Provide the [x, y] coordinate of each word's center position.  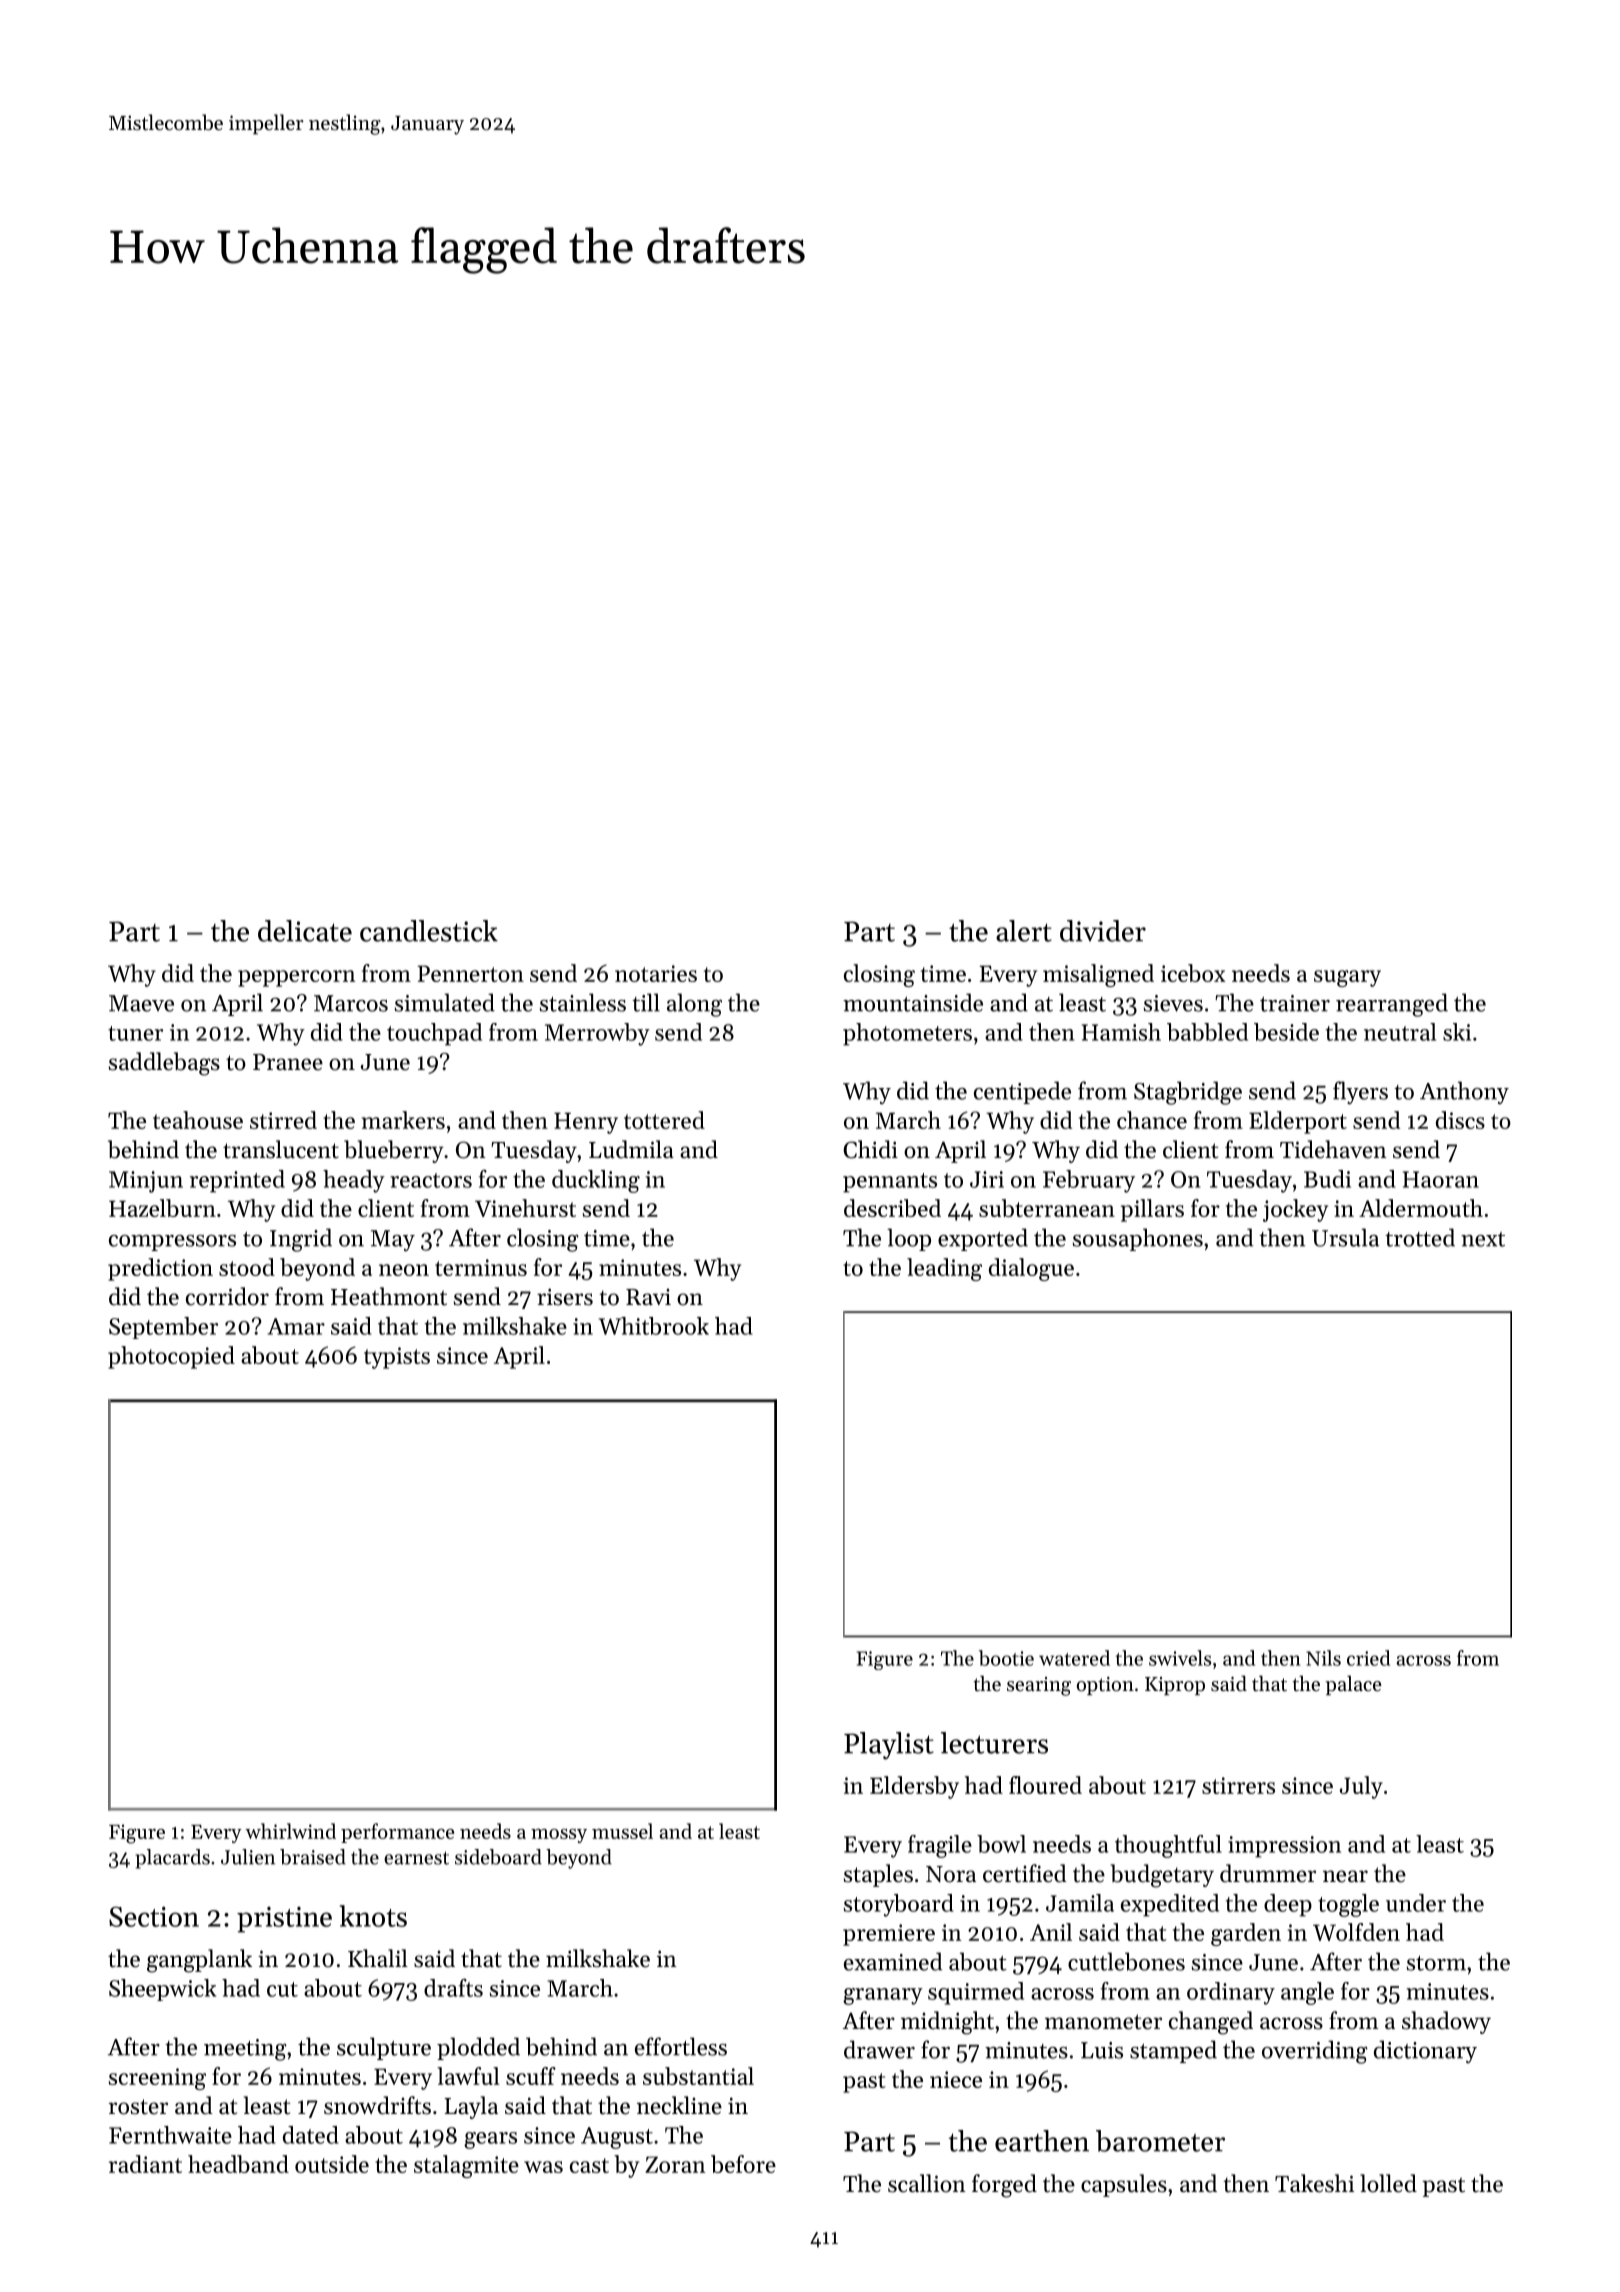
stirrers [1238, 1785]
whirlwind [290, 1831]
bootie [1006, 1658]
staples [878, 1875]
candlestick [429, 931]
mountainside [913, 1002]
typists [397, 1358]
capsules [1124, 2185]
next [1483, 1239]
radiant [145, 2164]
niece [956, 2079]
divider [1103, 931]
